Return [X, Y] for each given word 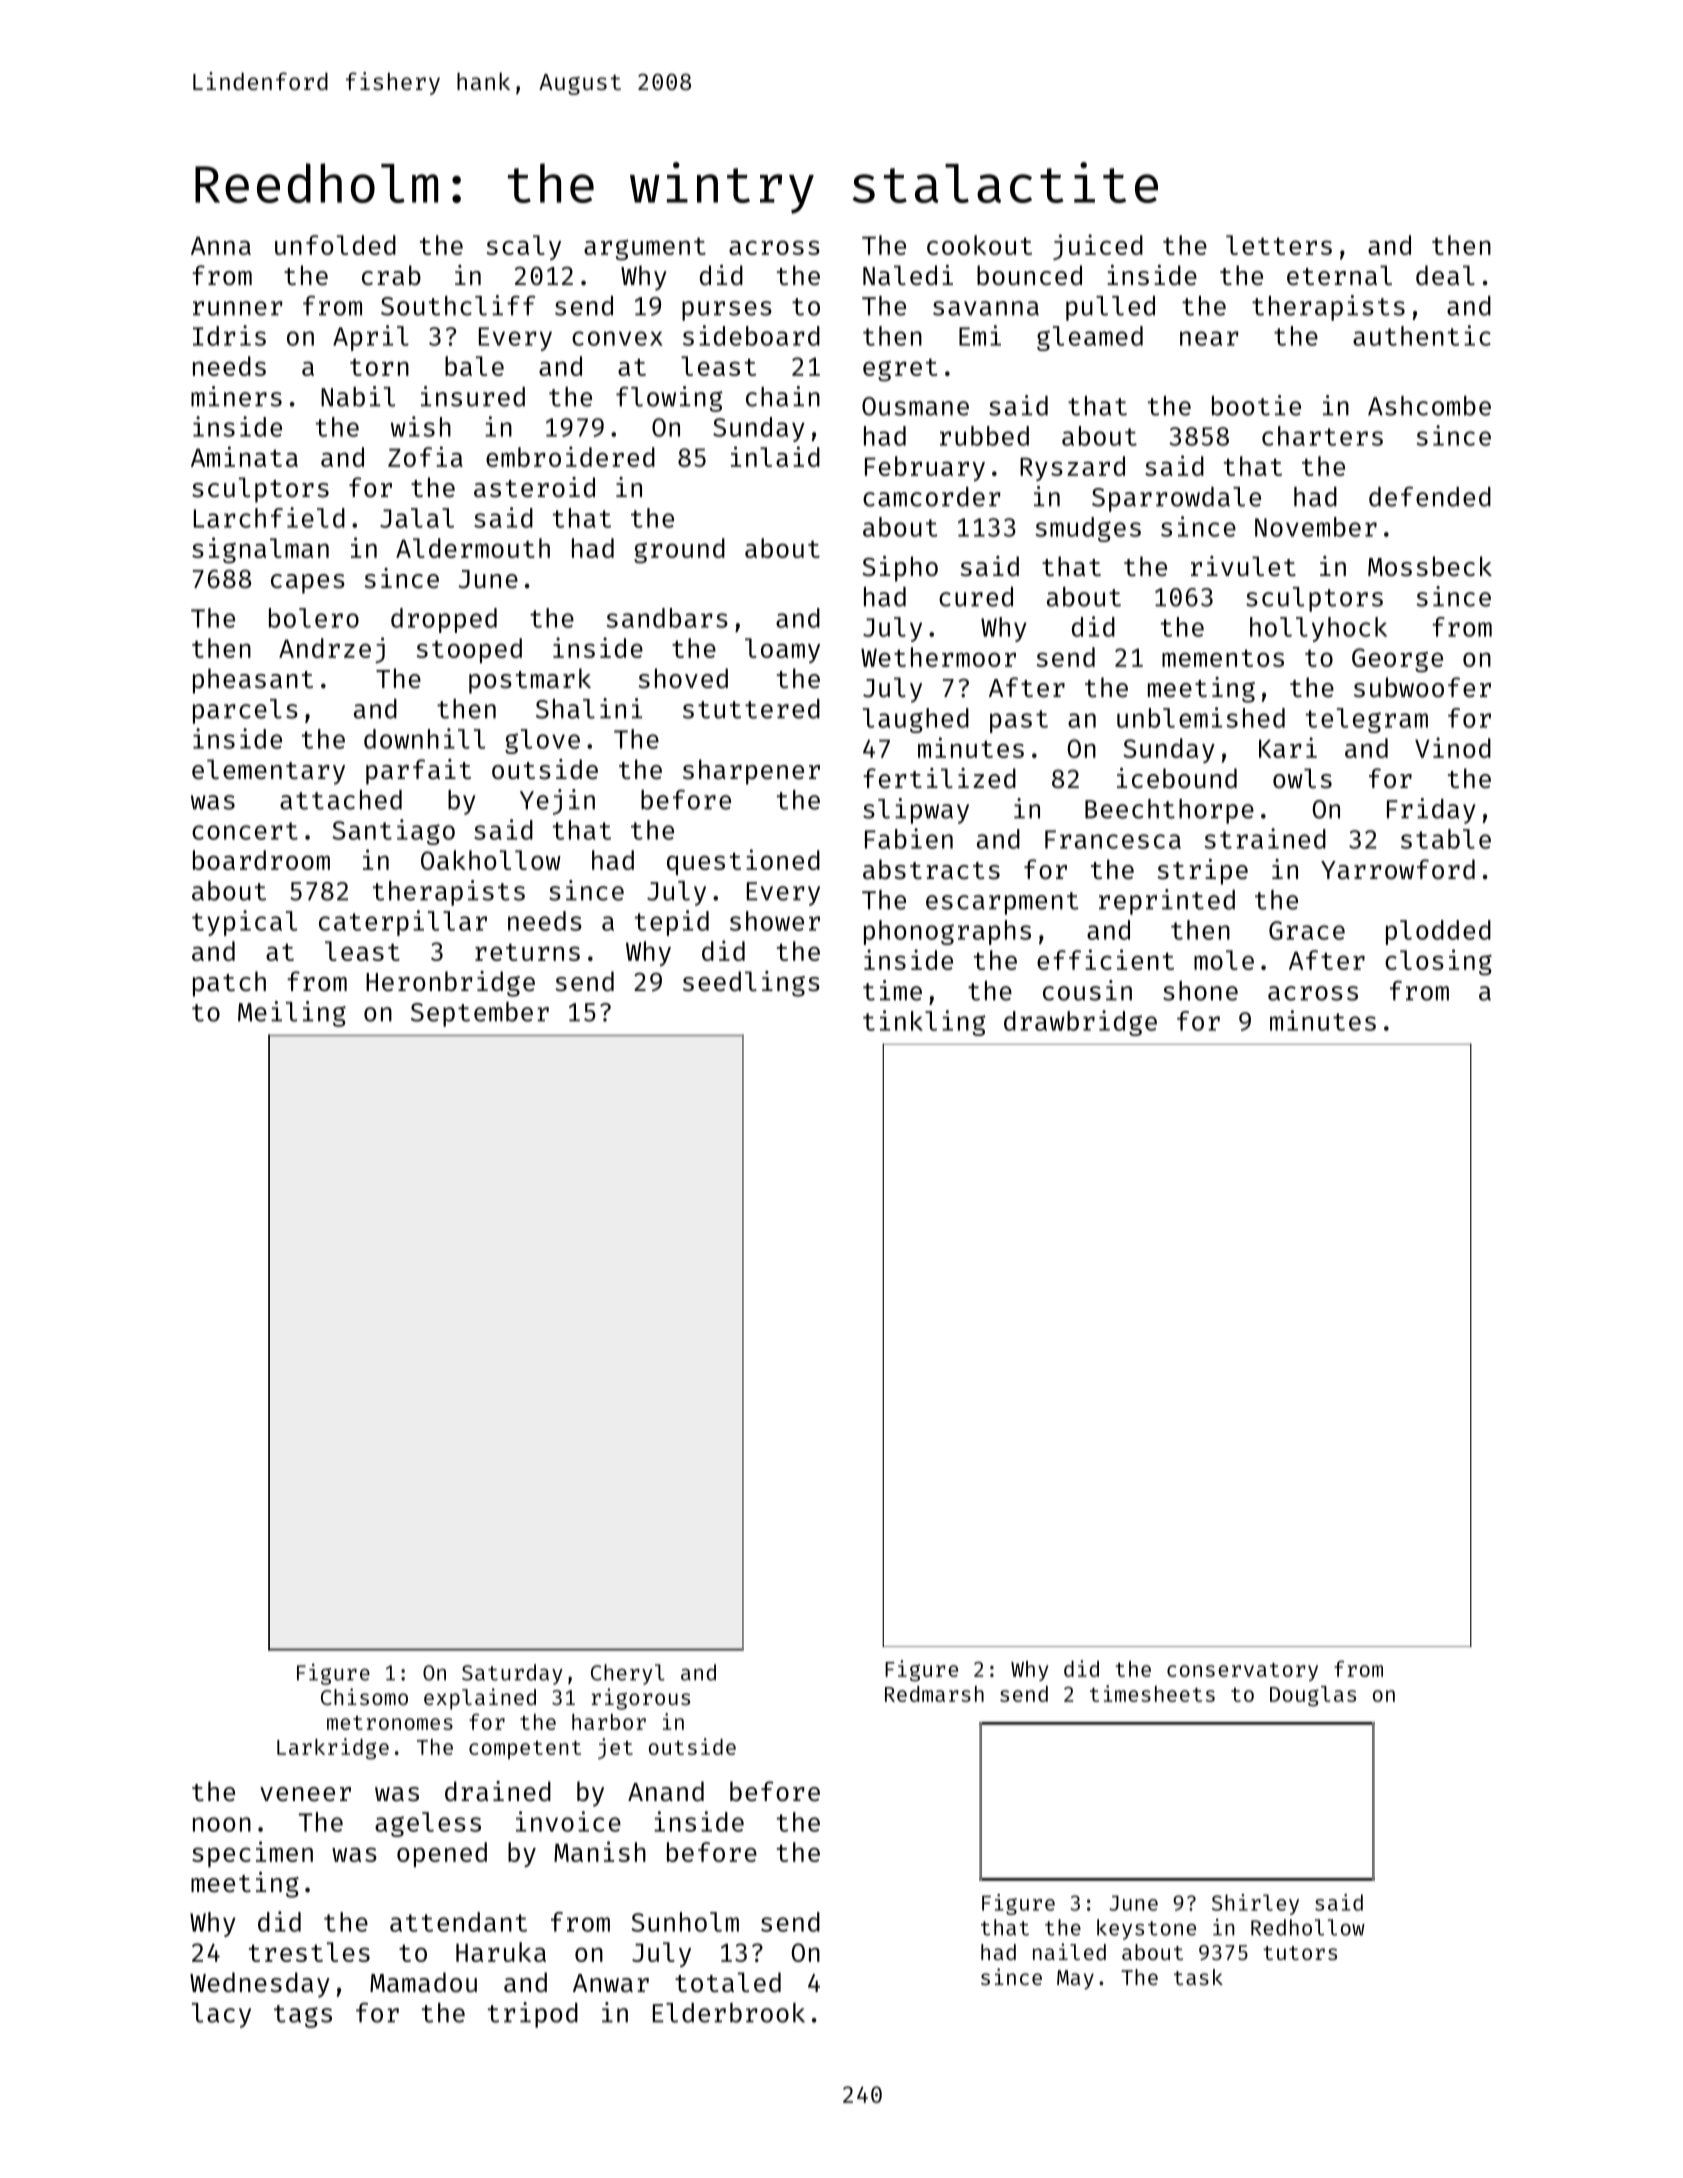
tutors [1300, 1953]
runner [238, 308]
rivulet [1243, 566]
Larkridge [333, 1749]
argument [645, 249]
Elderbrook [729, 2013]
